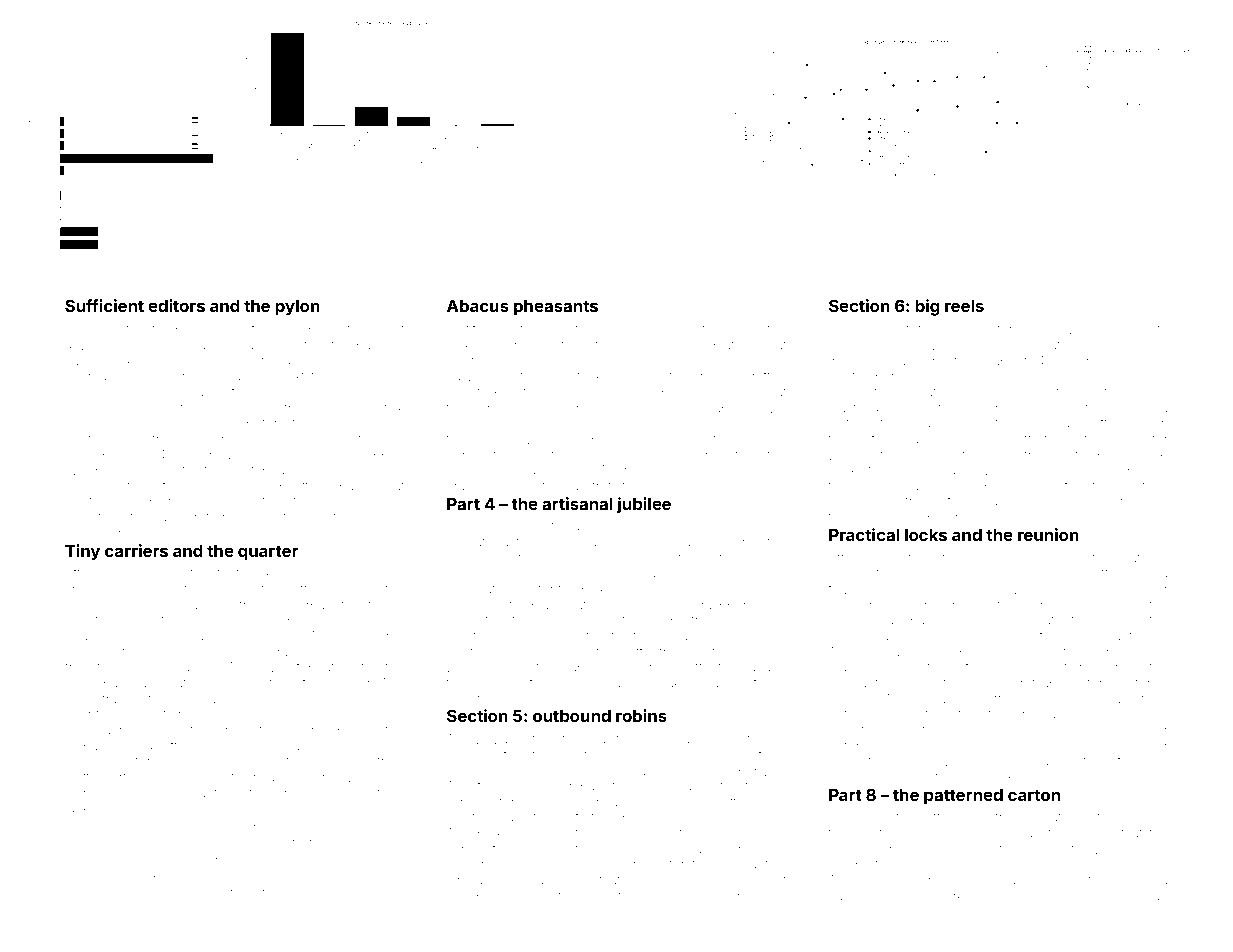  I want to click on batten, so click(1088, 408).
